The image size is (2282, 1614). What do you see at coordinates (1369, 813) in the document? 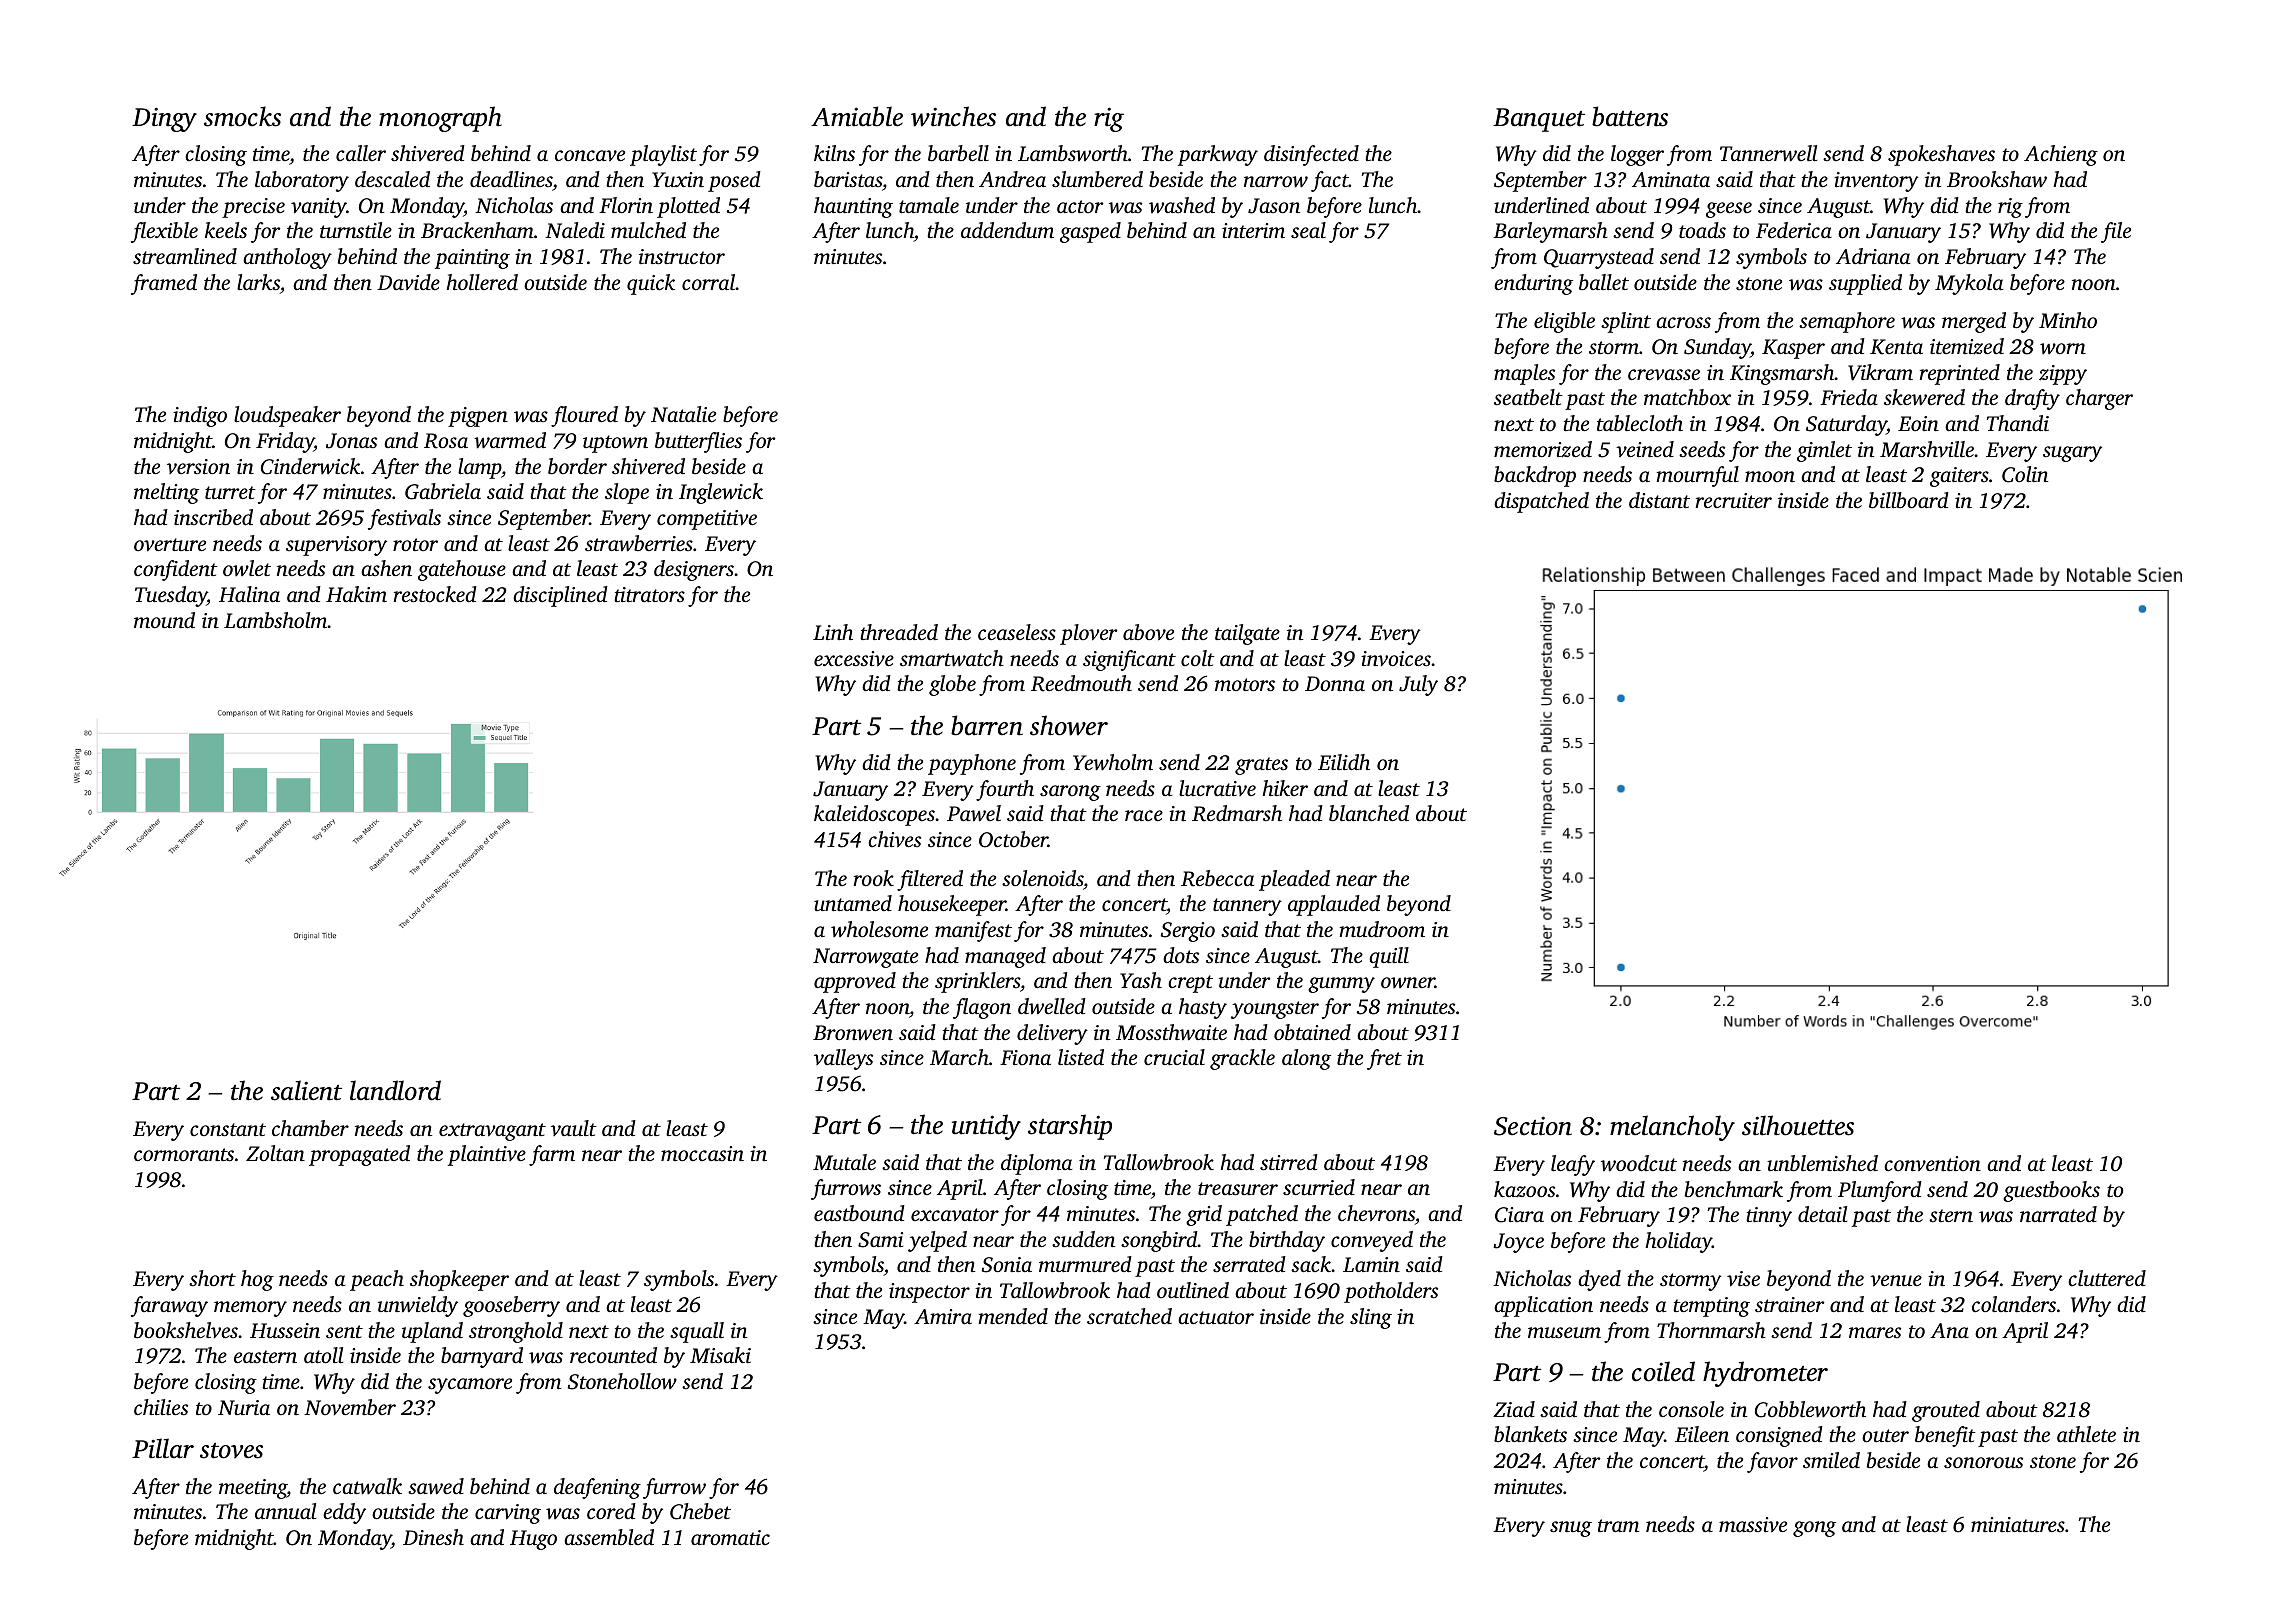
I see `blanched` at bounding box center [1369, 813].
